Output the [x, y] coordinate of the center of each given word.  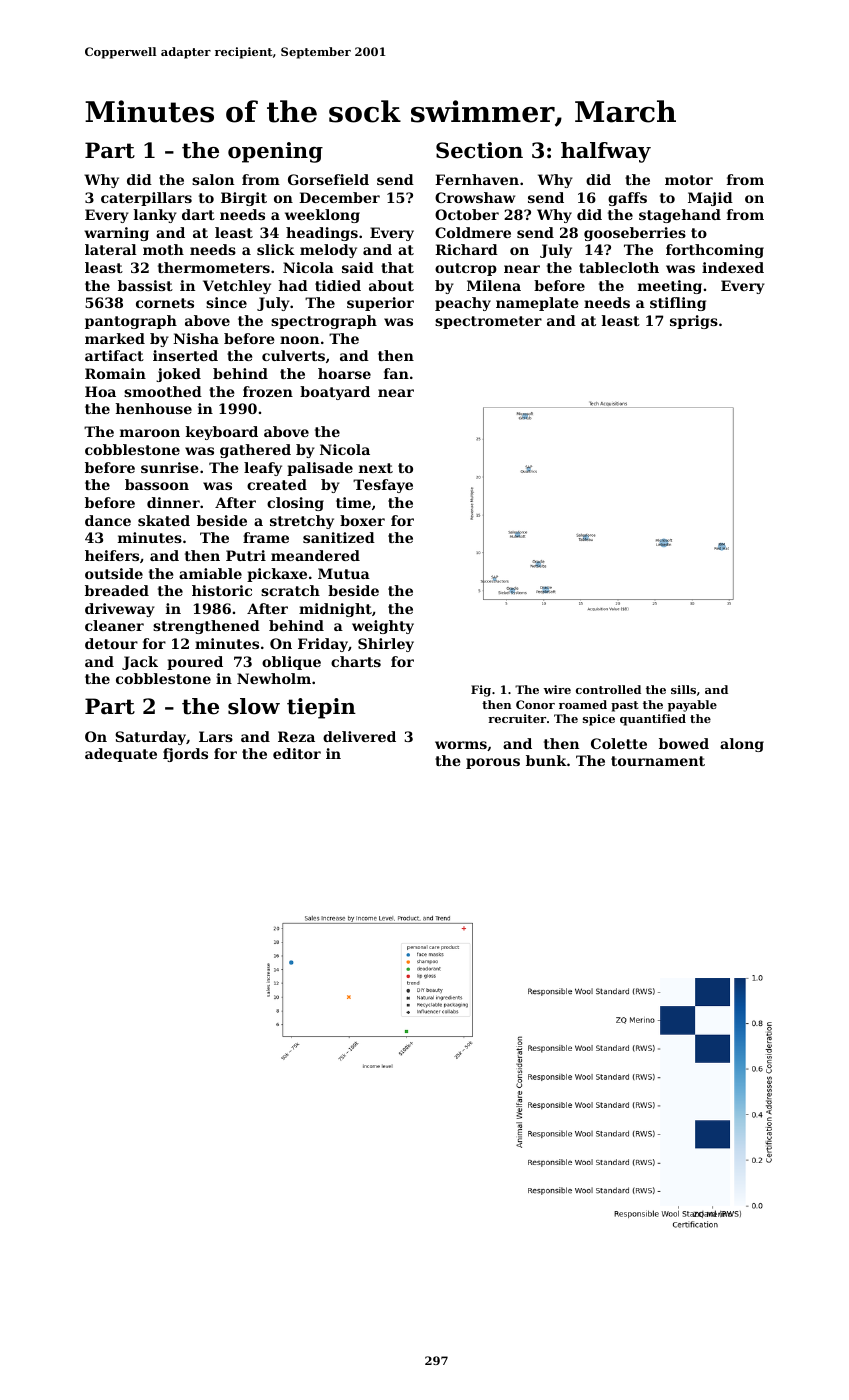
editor [297, 753]
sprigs [694, 322]
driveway [120, 610]
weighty [383, 627]
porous [493, 763]
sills [683, 689]
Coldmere [473, 232]
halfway [606, 152]
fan [396, 373]
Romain [115, 373]
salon [213, 179]
